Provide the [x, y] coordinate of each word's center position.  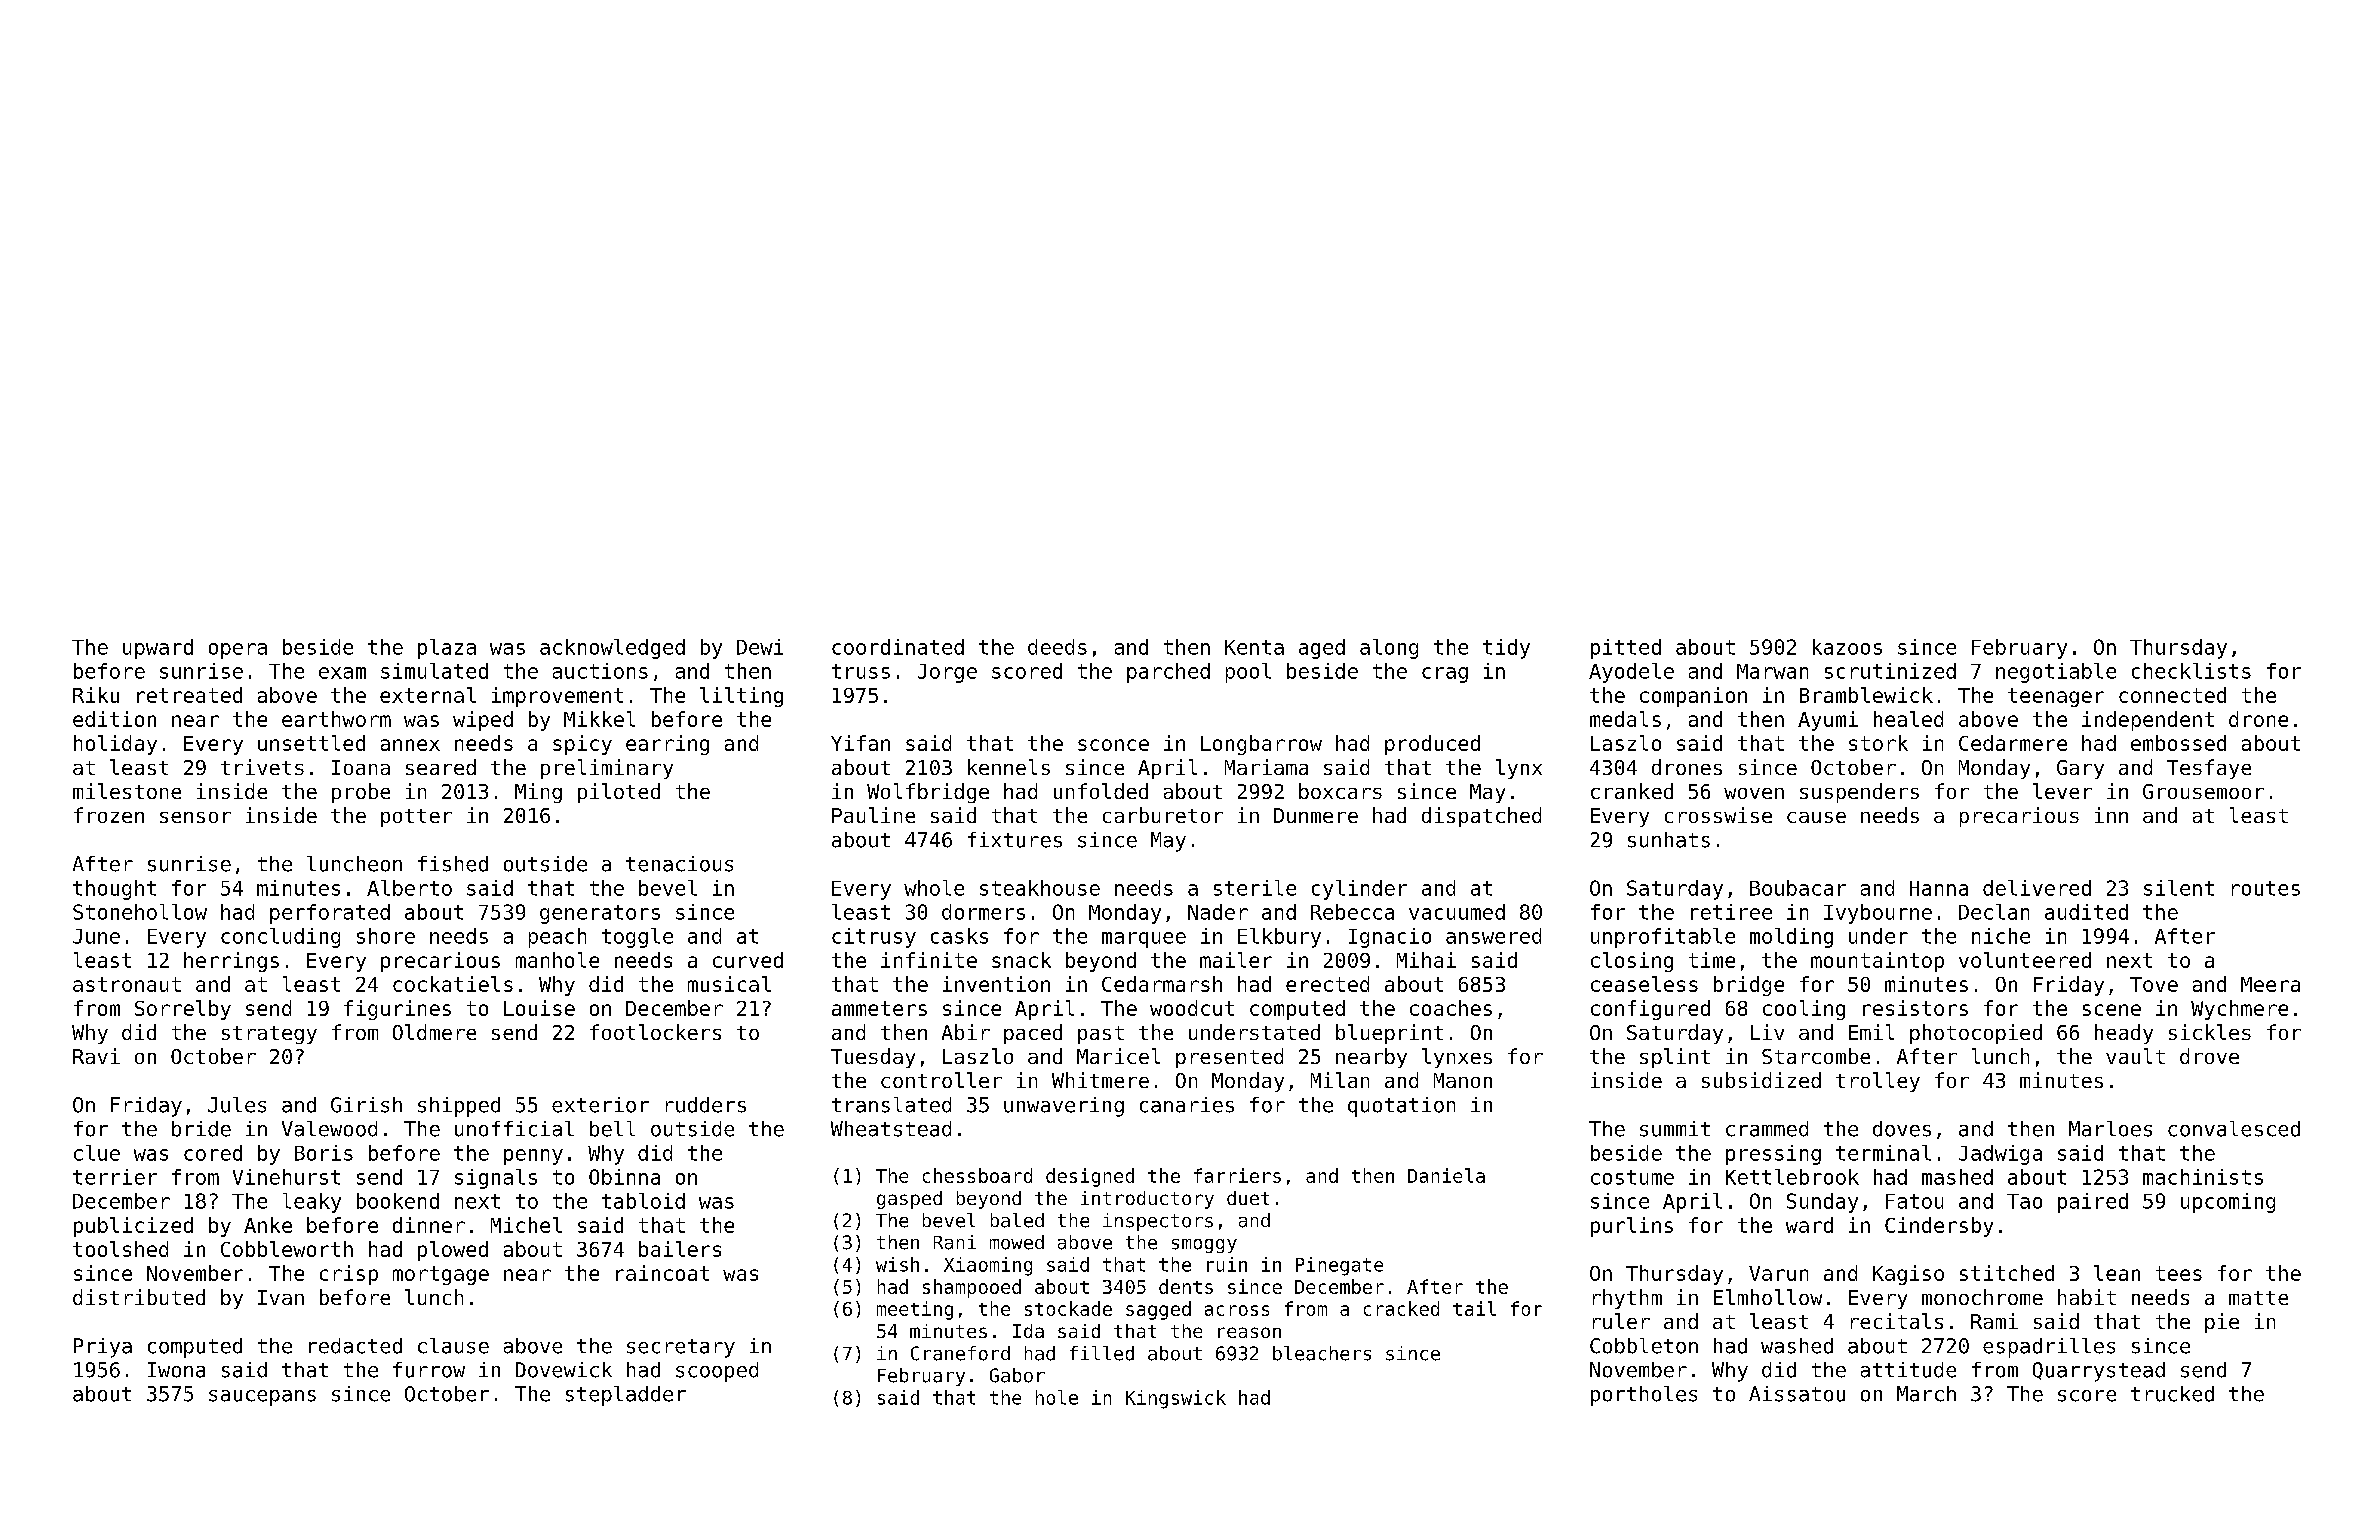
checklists [2191, 671]
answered [1493, 936]
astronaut [127, 984]
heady [2124, 1034]
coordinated [898, 647]
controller [941, 1080]
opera [238, 651]
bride [201, 1129]
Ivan [281, 1297]
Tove [2154, 984]
